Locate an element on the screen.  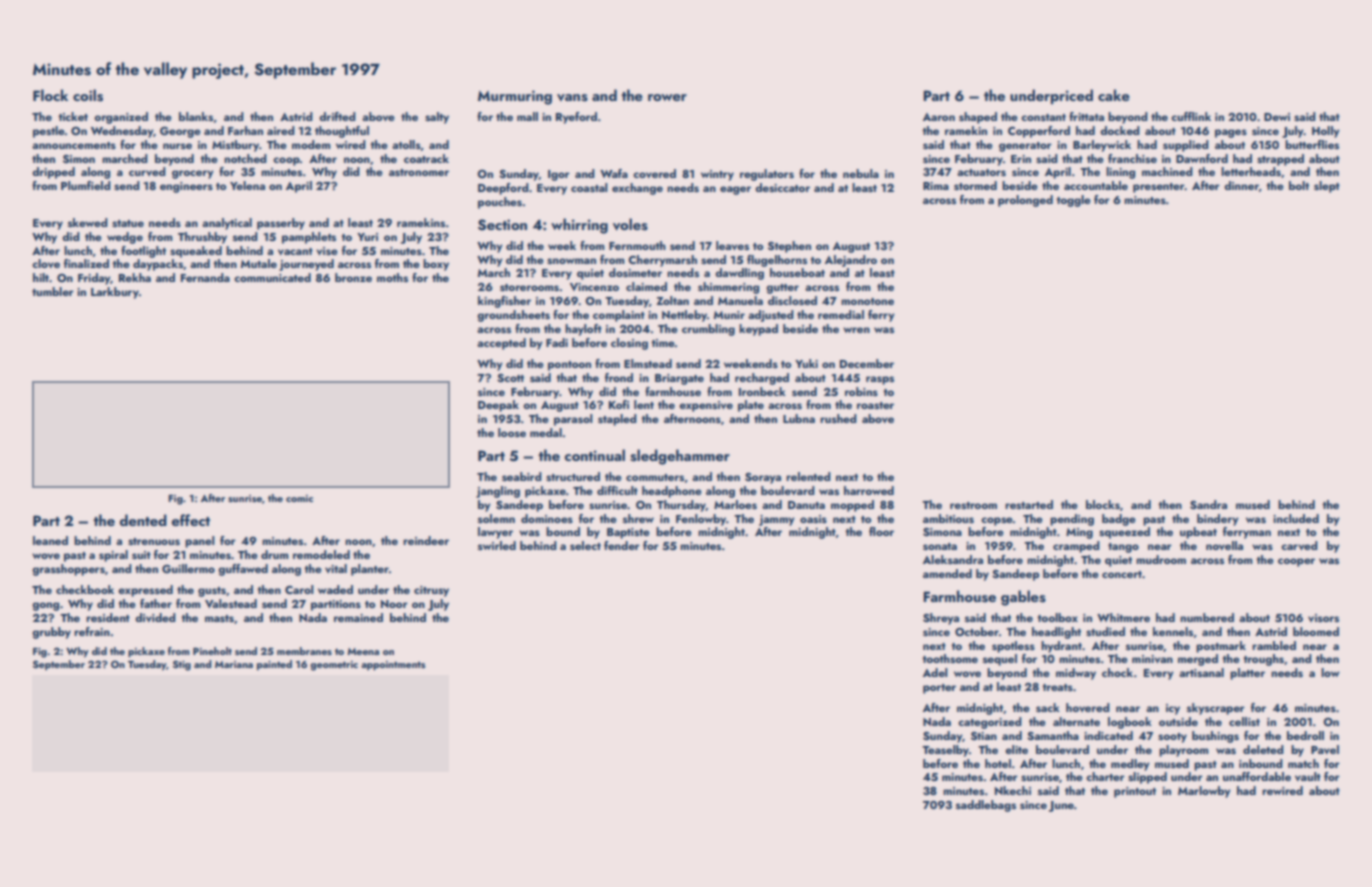
Dewi is located at coordinates (1277, 117).
